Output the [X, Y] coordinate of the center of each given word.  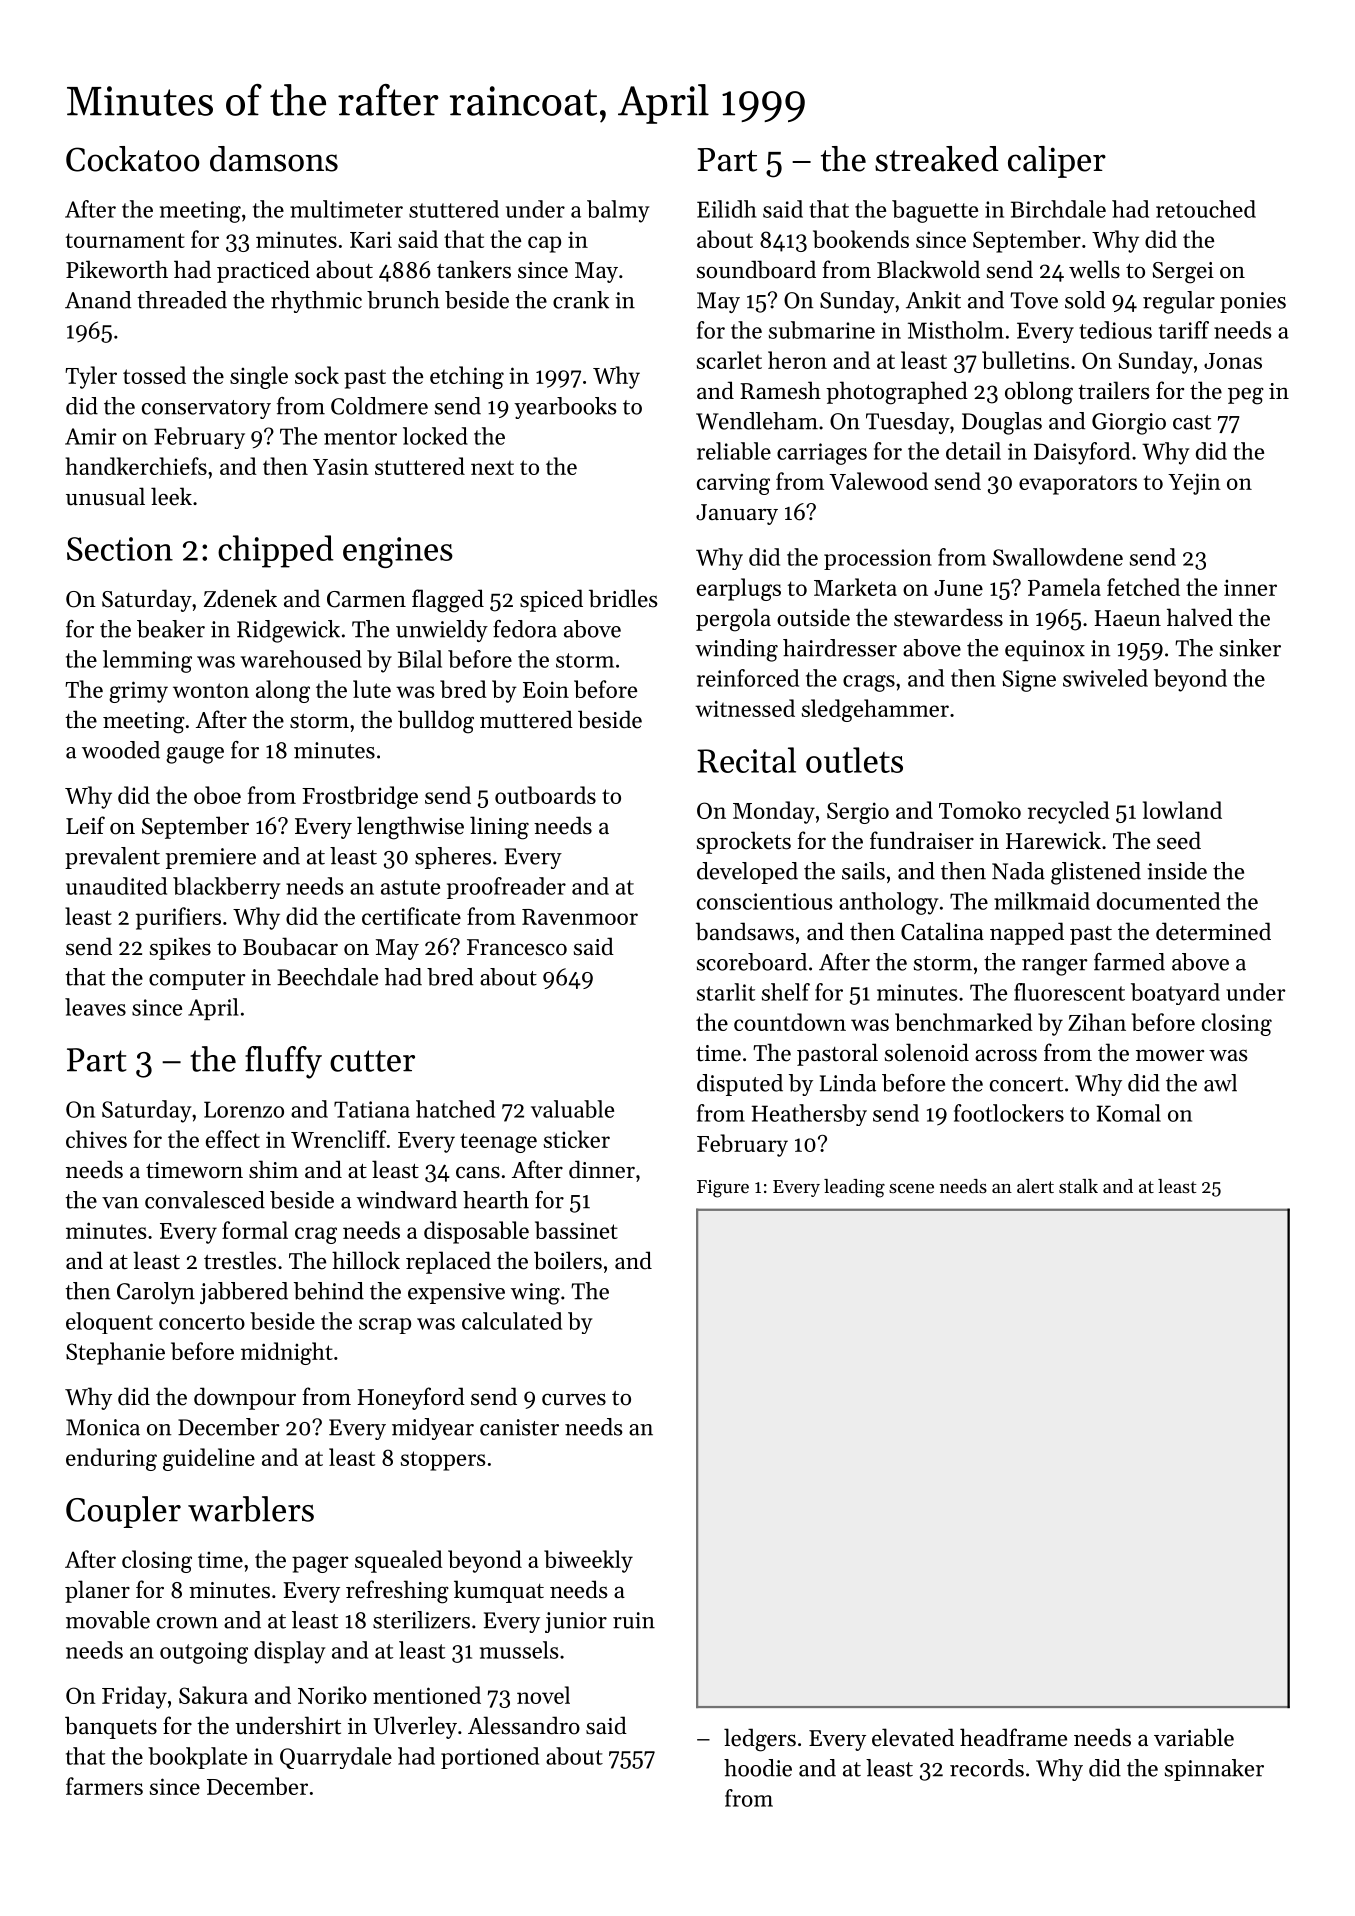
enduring [111, 1459]
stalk [1078, 1186]
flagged [448, 601]
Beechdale [327, 977]
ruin [634, 1620]
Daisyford [1082, 453]
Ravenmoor [580, 917]
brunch [403, 300]
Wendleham [757, 421]
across [1006, 1056]
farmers [104, 1786]
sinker [1250, 648]
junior [576, 1622]
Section [120, 549]
